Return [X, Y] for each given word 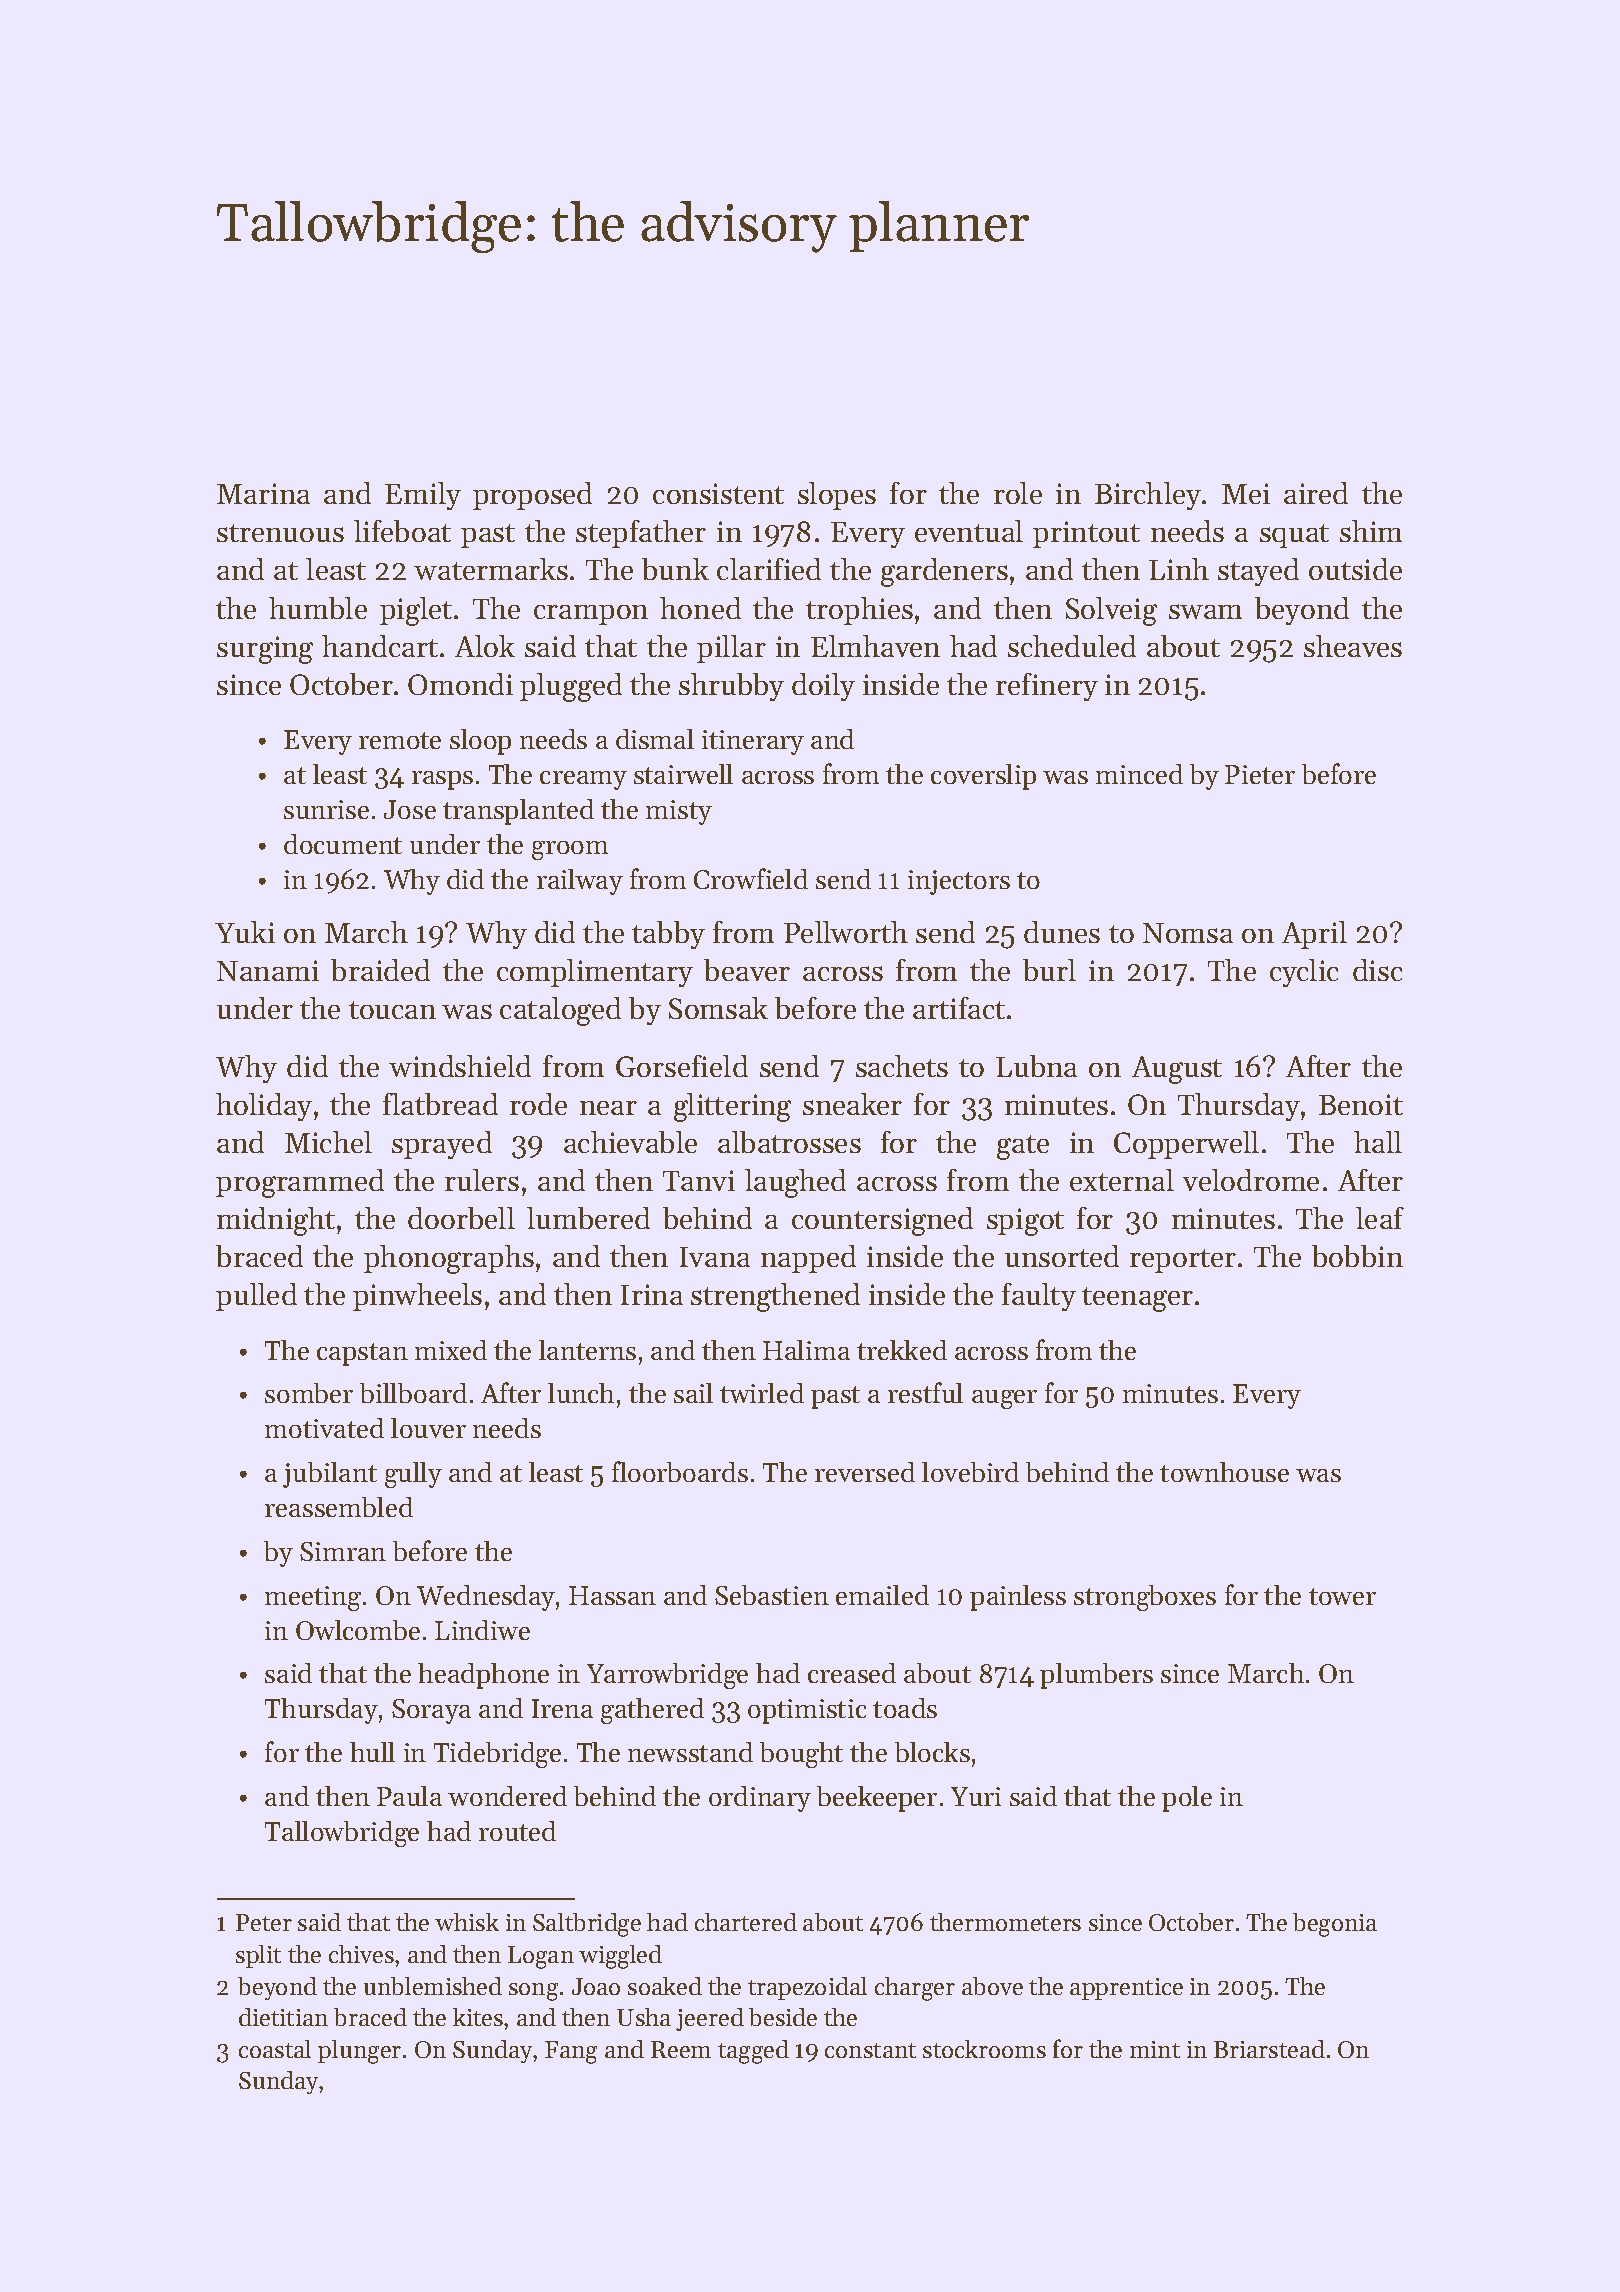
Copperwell [1186, 1145]
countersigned [882, 1221]
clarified [769, 569]
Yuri [976, 1796]
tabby [668, 935]
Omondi [460, 684]
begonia [1335, 1925]
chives [361, 1954]
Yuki [245, 932]
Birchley [1148, 496]
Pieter [1260, 774]
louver [428, 1428]
